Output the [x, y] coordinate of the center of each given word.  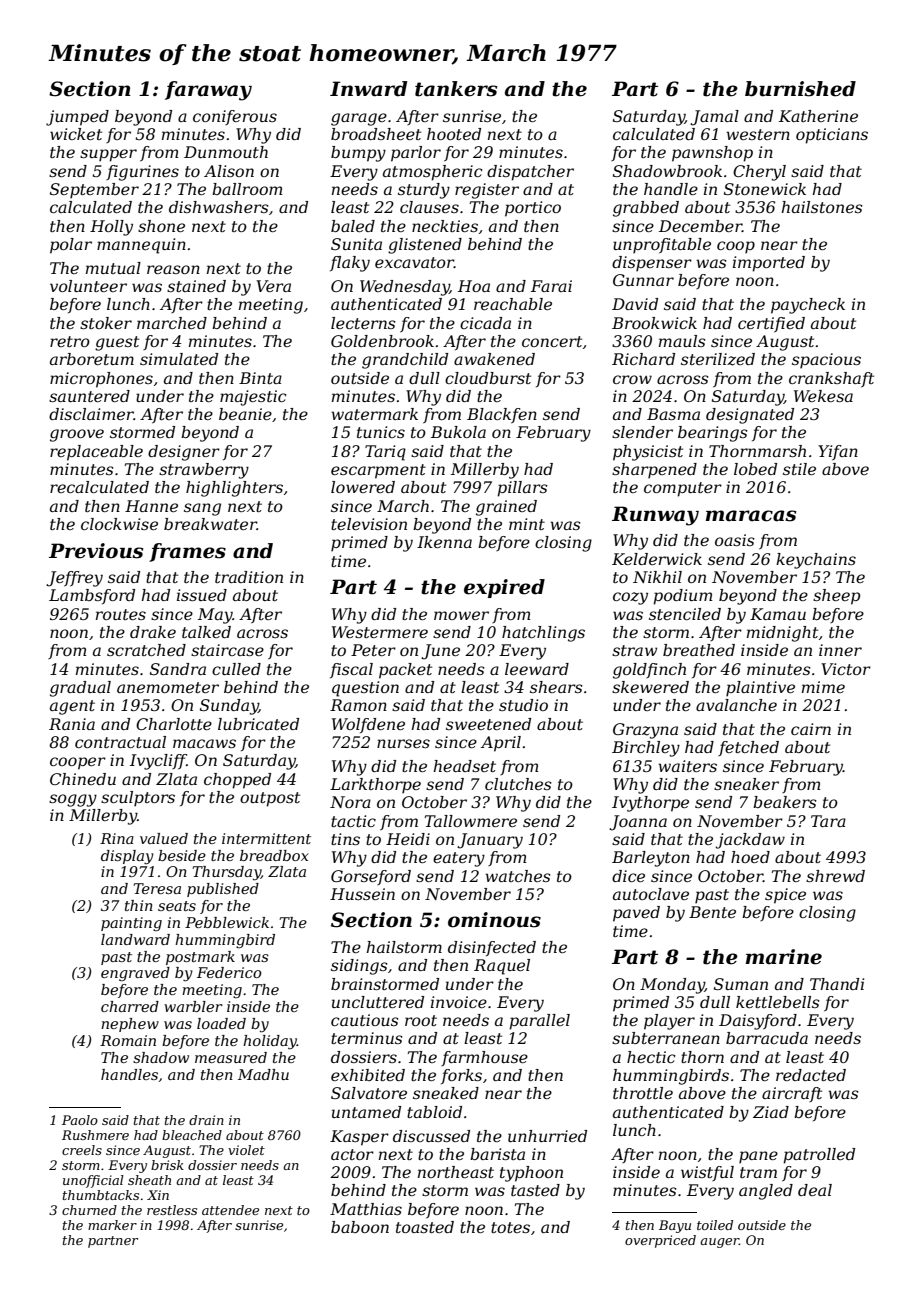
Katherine [818, 116]
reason [173, 269]
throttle [643, 1093]
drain [206, 1120]
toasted [425, 1227]
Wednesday [405, 288]
